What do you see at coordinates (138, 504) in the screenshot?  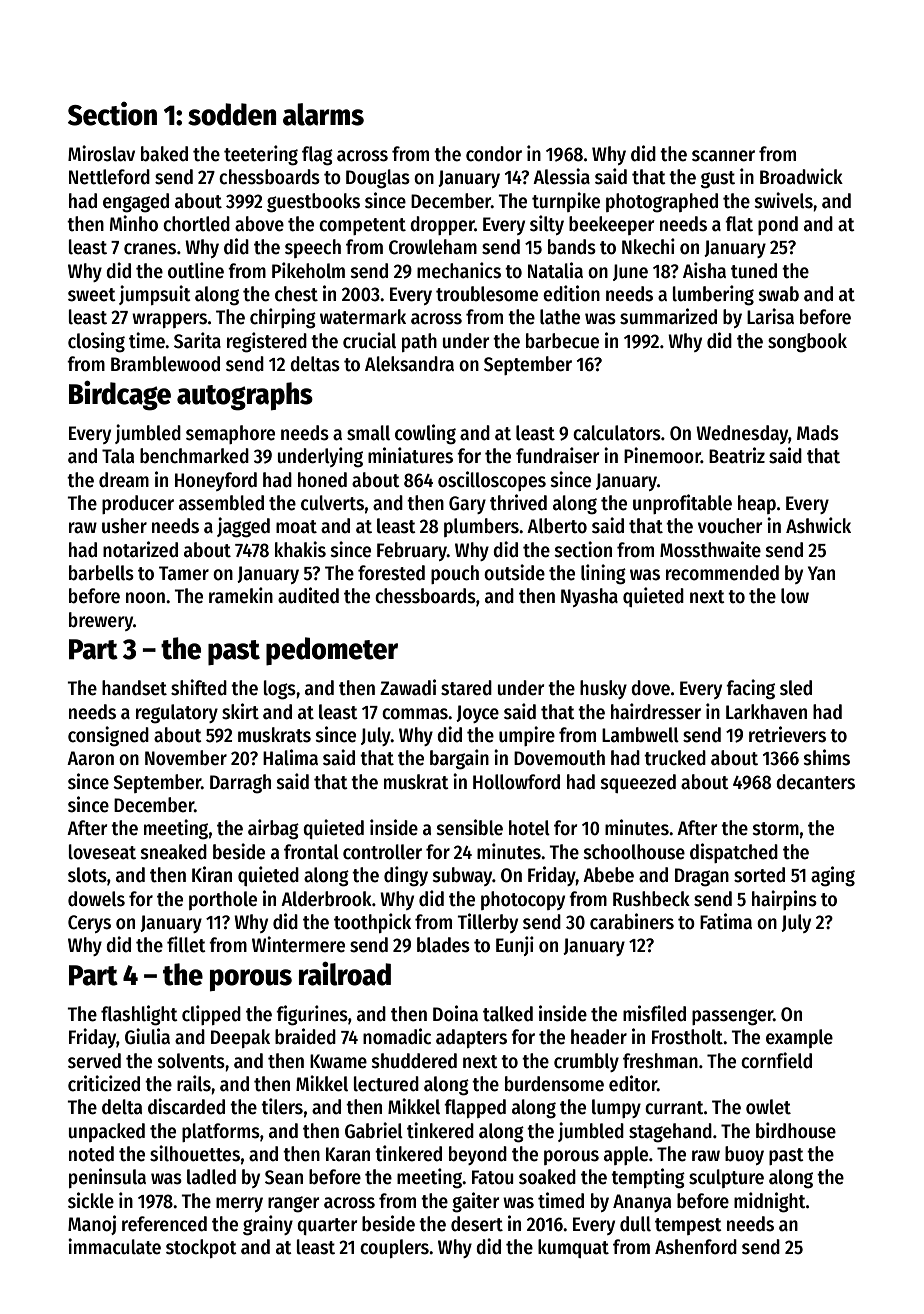 I see `producer` at bounding box center [138, 504].
